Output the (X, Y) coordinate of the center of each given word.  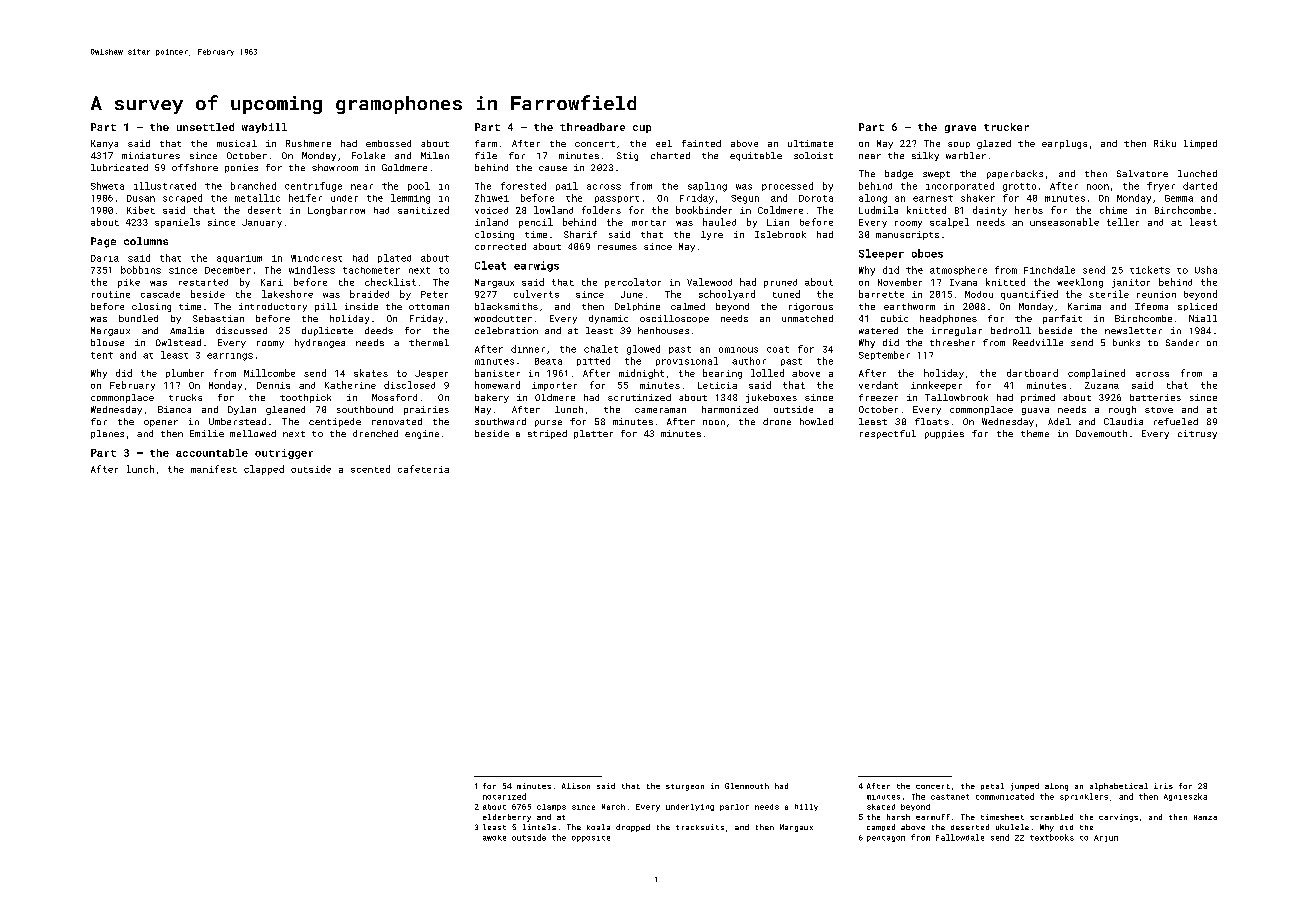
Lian (778, 222)
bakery (492, 398)
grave (960, 129)
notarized (504, 796)
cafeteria (423, 469)
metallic (257, 198)
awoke (494, 838)
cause (553, 168)
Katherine (350, 385)
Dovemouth (1101, 433)
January (262, 223)
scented (370, 469)
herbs (1029, 210)
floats (932, 421)
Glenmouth (747, 786)
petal (992, 786)
